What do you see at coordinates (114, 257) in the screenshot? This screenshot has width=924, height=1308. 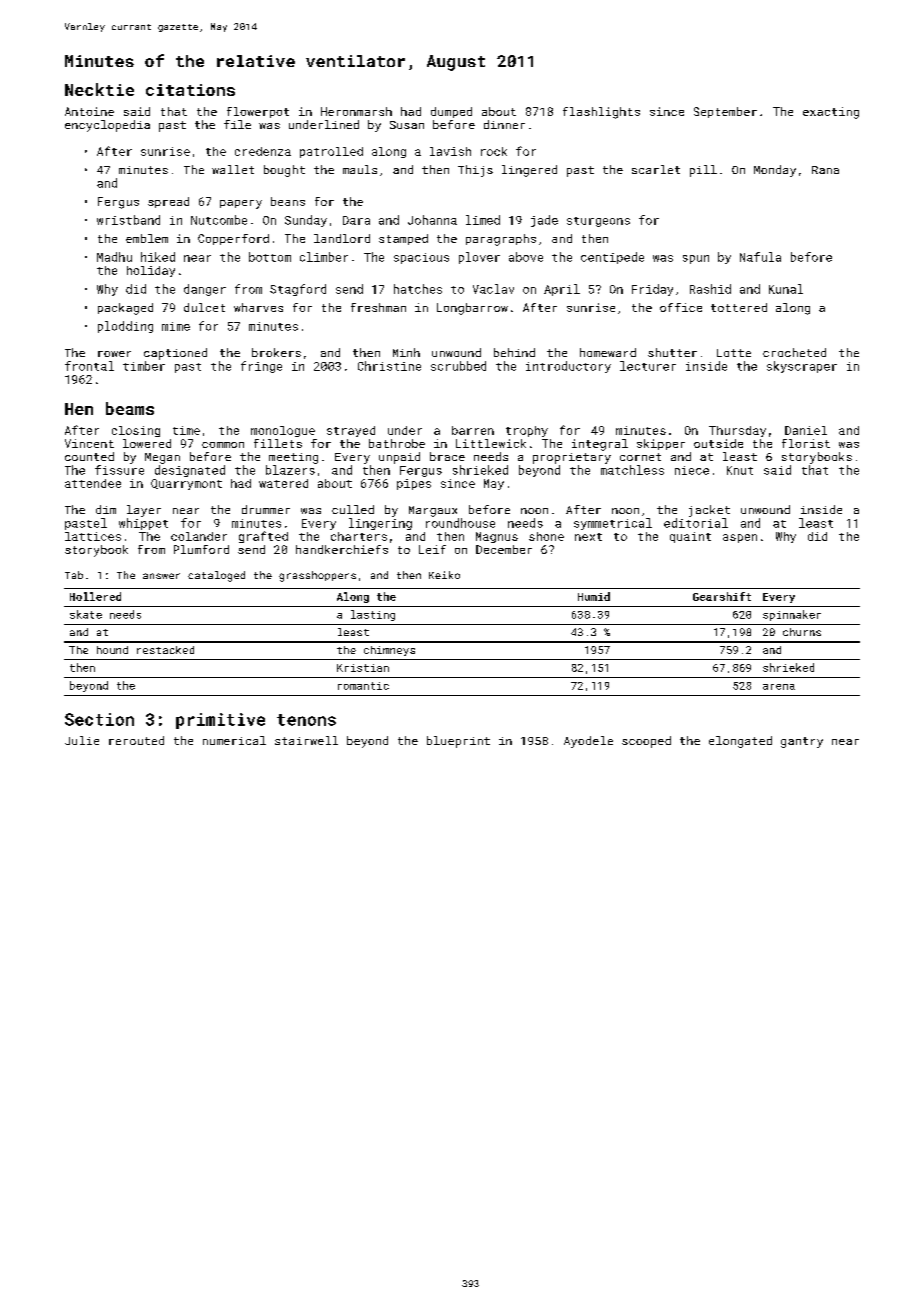 I see `Madhu` at bounding box center [114, 257].
